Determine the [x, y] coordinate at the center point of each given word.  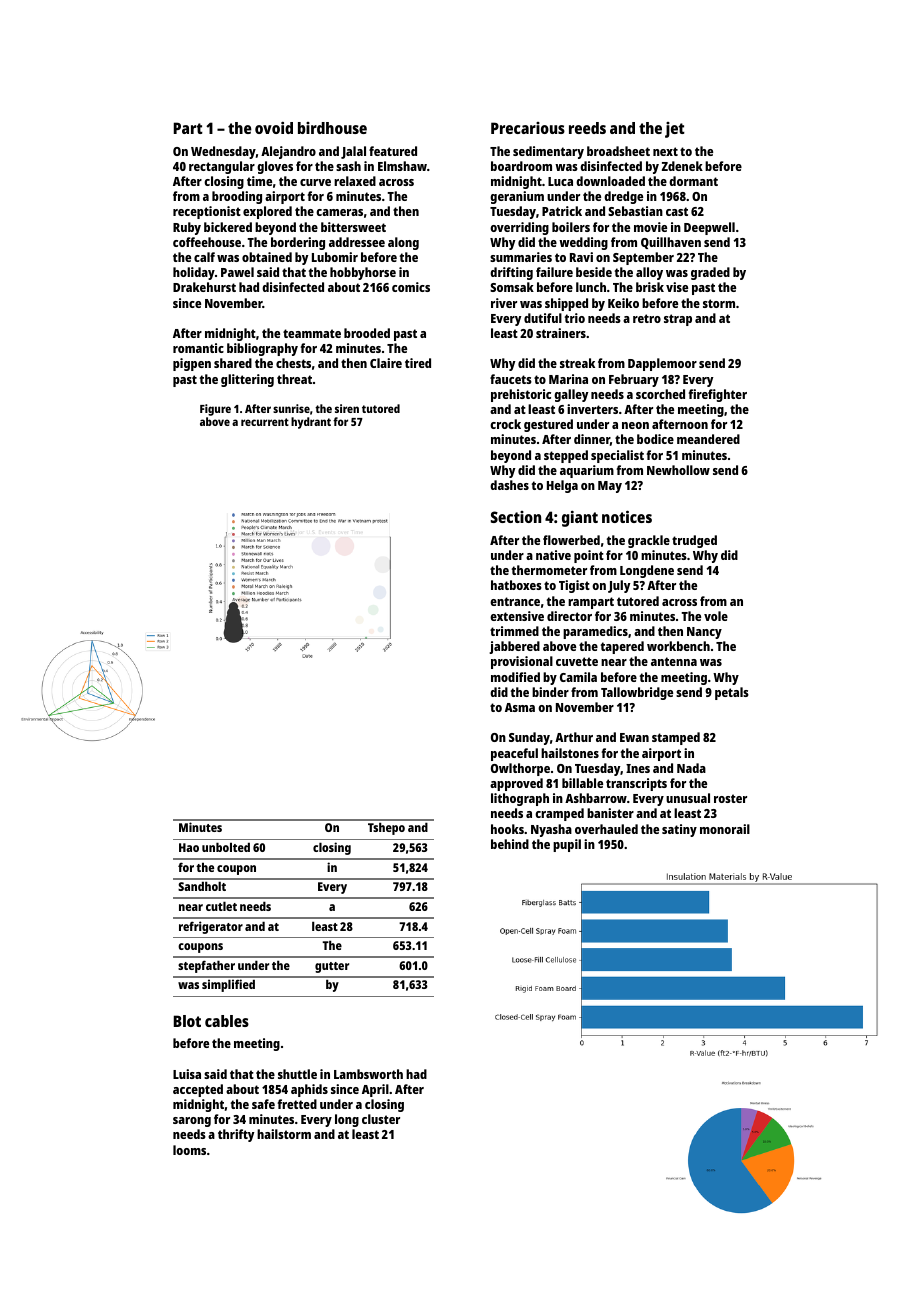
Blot [187, 1021]
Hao [189, 847]
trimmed [514, 631]
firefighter [718, 395]
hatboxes [516, 585]
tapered [622, 647]
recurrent [265, 422]
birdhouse [332, 128]
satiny [679, 830]
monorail [725, 829]
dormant [693, 181]
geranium [517, 197]
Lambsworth [368, 1074]
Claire [386, 363]
